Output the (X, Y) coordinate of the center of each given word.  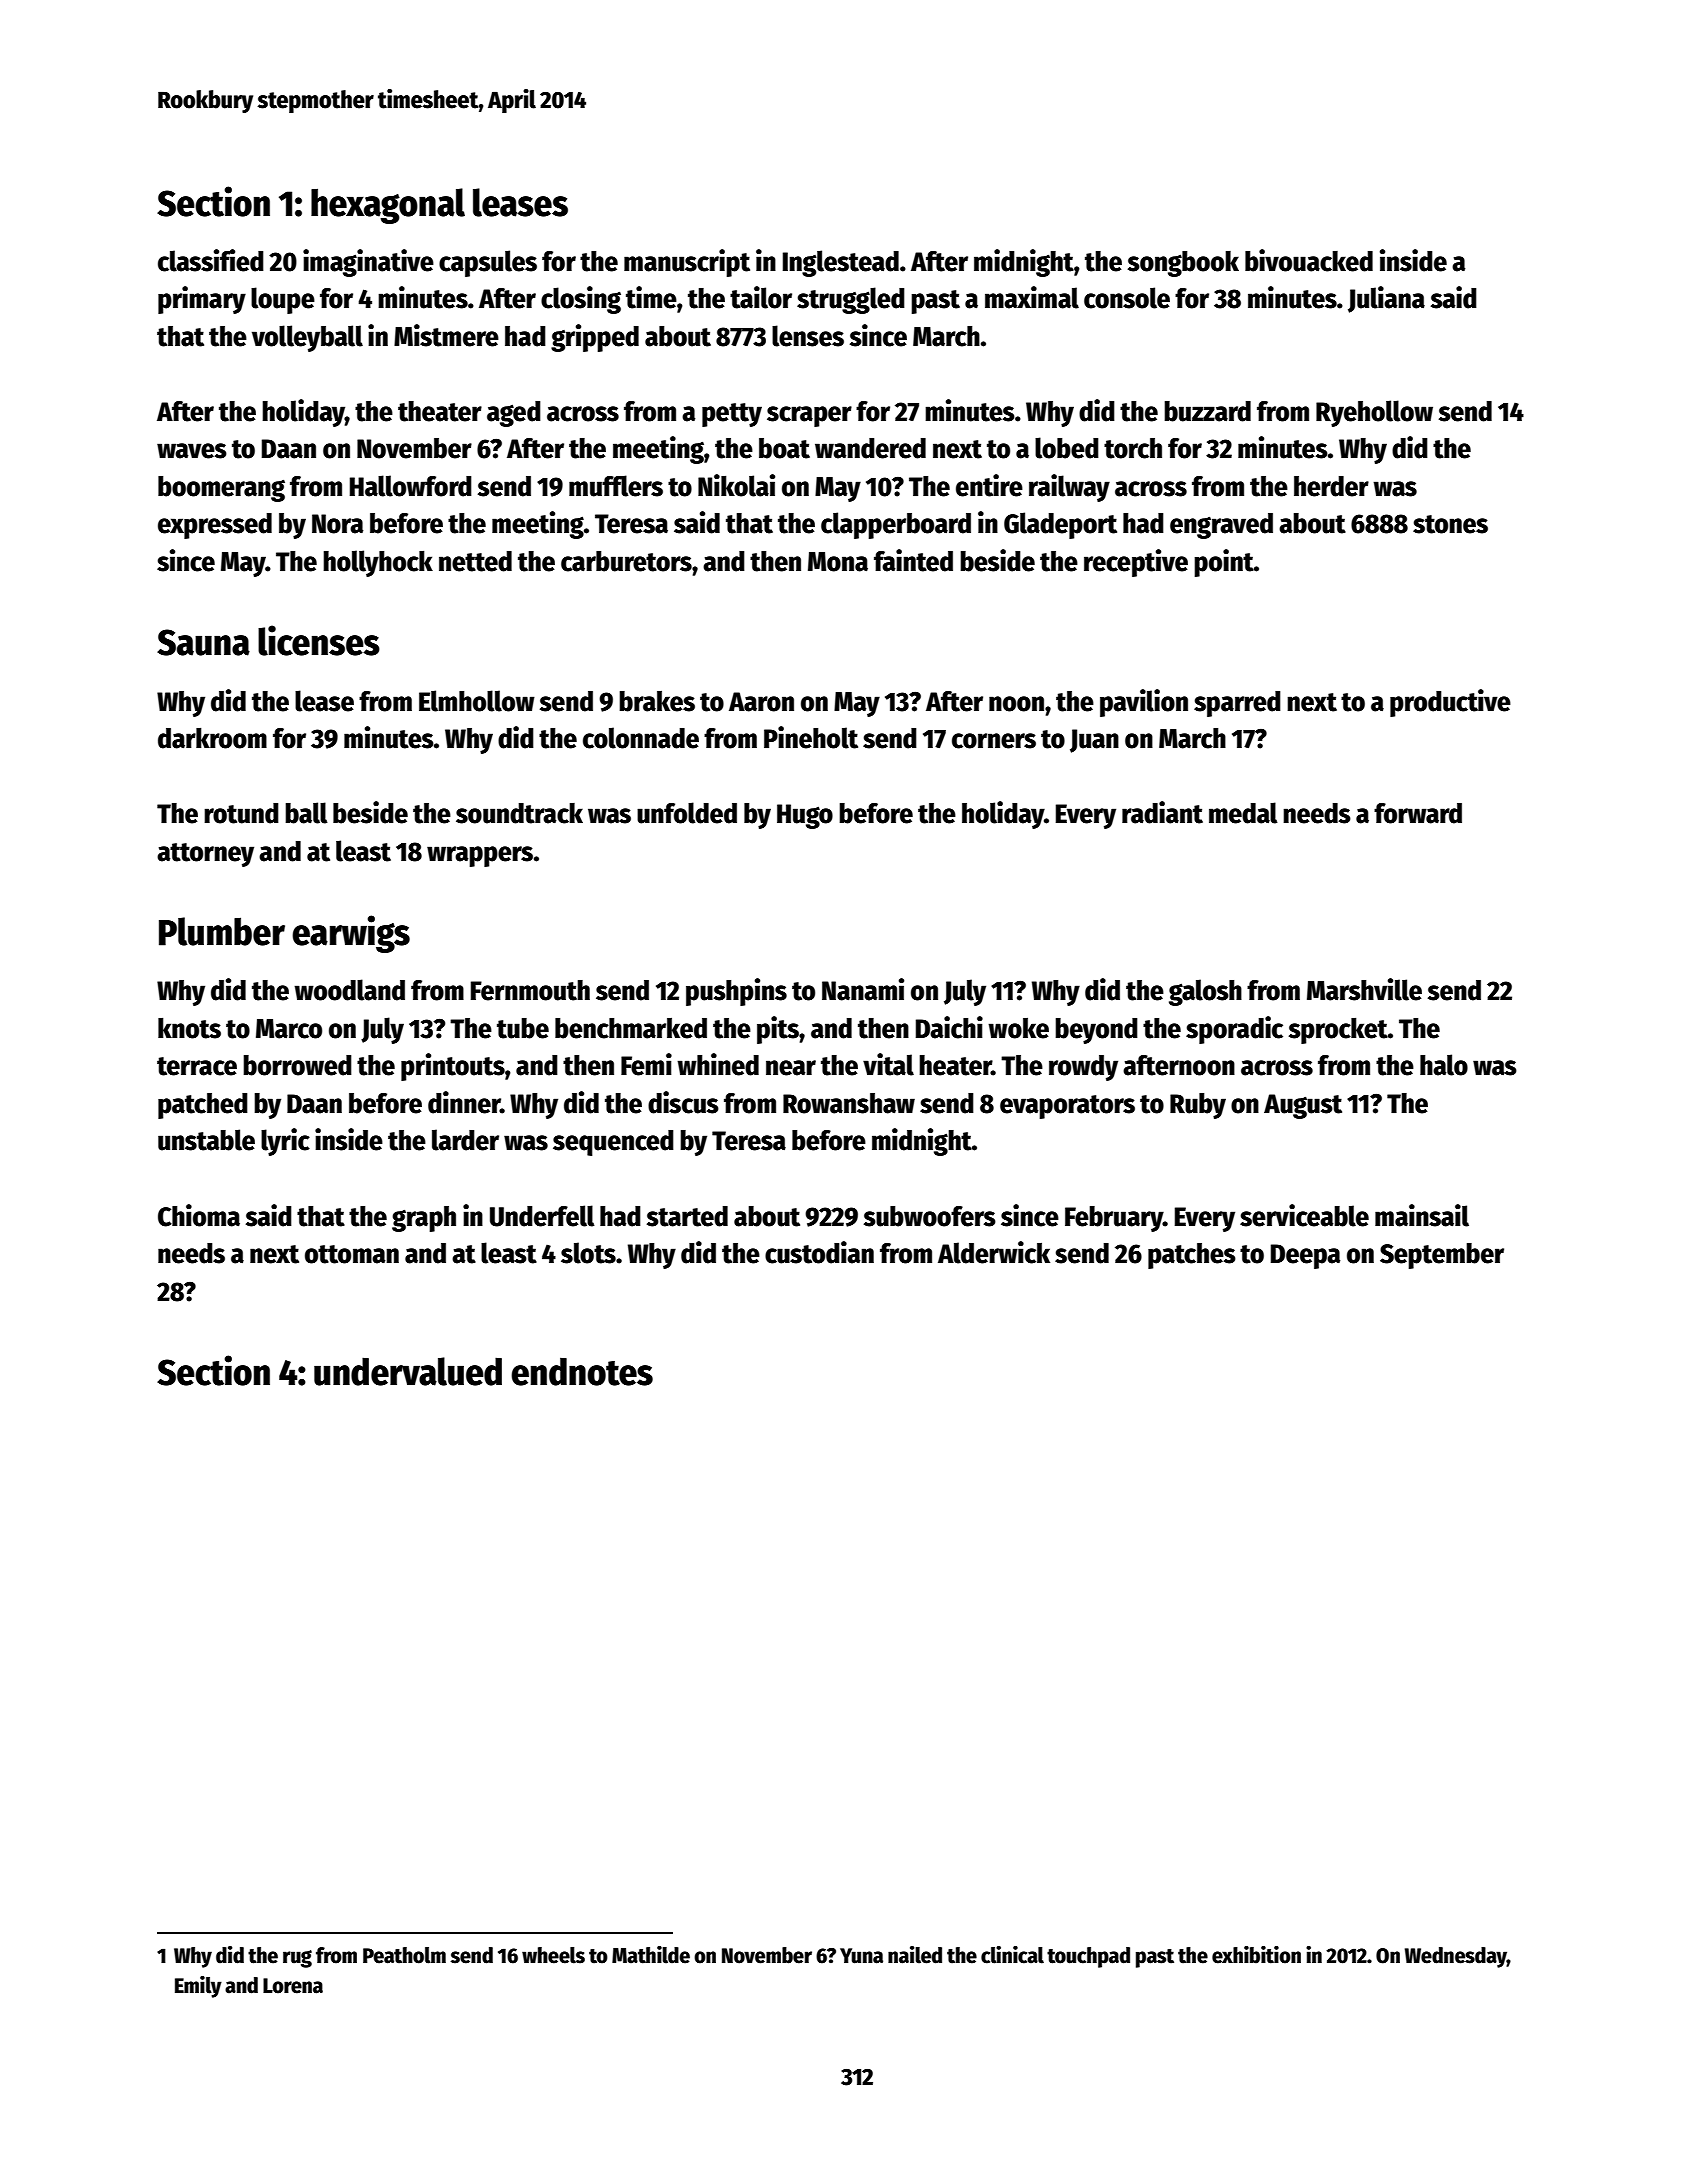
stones (1450, 524)
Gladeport (1060, 525)
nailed (915, 1955)
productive (1450, 703)
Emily (198, 1987)
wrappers (480, 856)
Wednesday (1456, 1957)
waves (192, 451)
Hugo (805, 816)
